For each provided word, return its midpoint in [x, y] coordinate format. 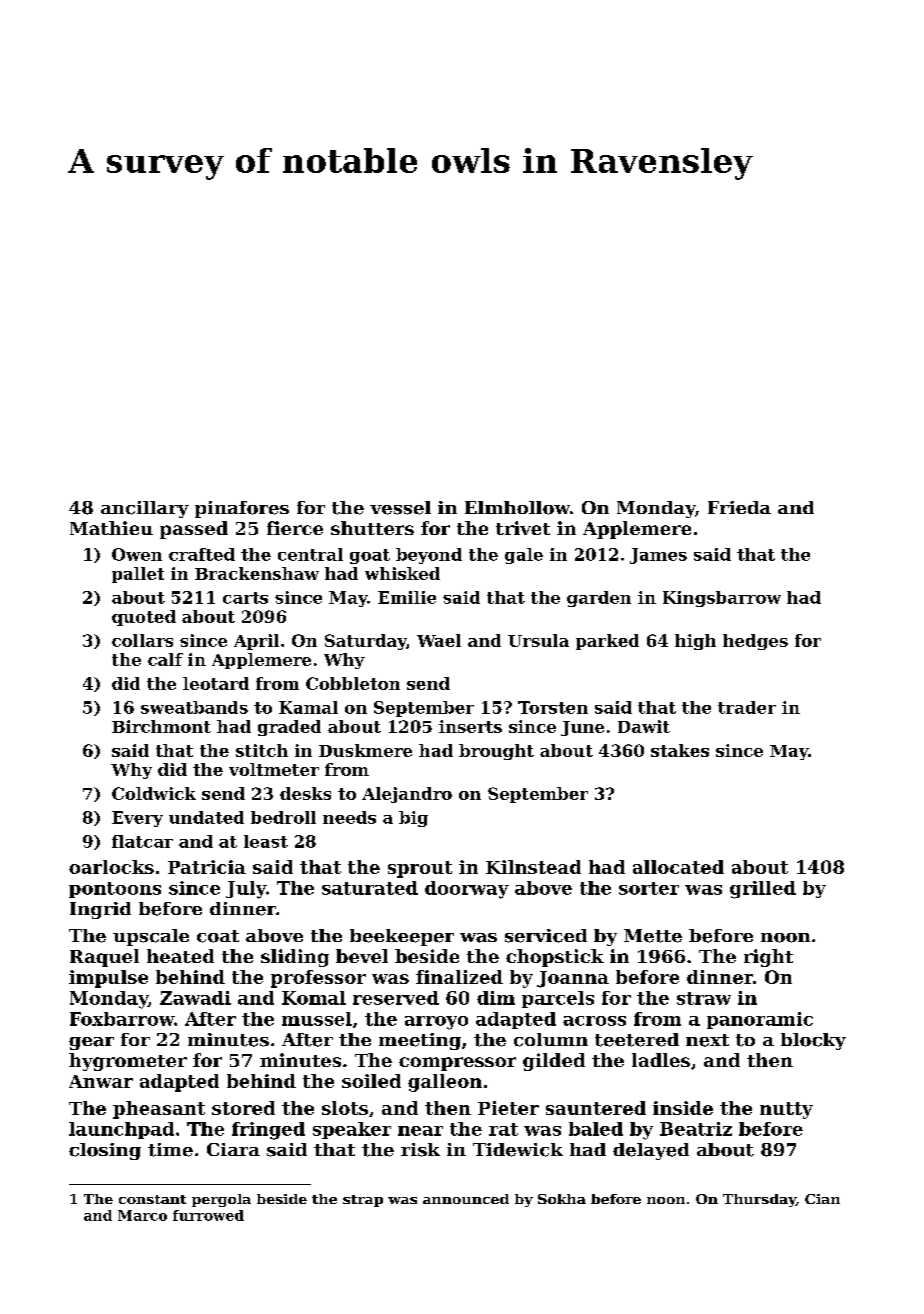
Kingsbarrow [722, 599]
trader [747, 707]
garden [599, 599]
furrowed [208, 1215]
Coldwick [154, 793]
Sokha [562, 1199]
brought [496, 752]
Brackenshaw [257, 573]
